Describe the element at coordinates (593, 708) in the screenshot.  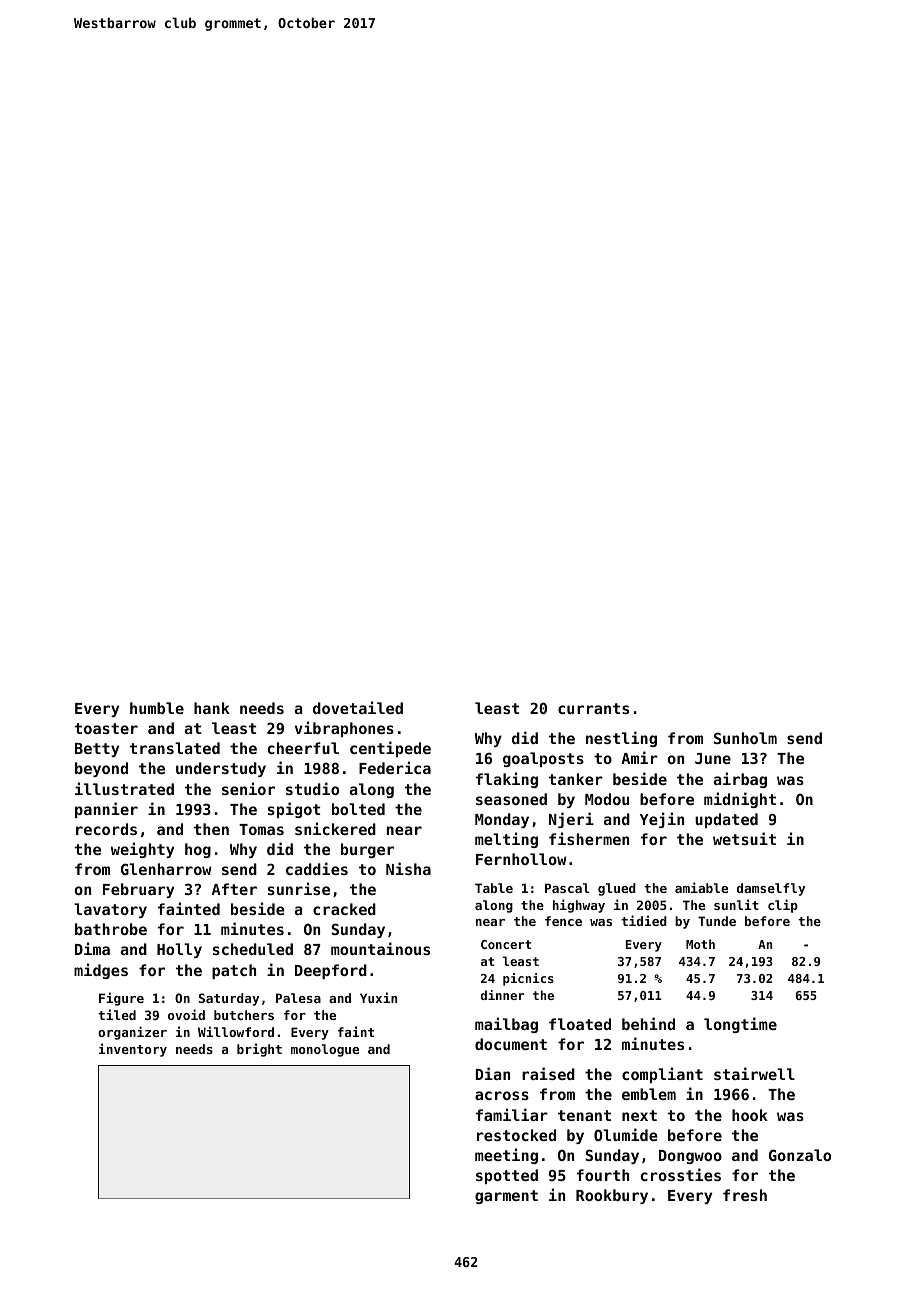
I see `currants` at that location.
